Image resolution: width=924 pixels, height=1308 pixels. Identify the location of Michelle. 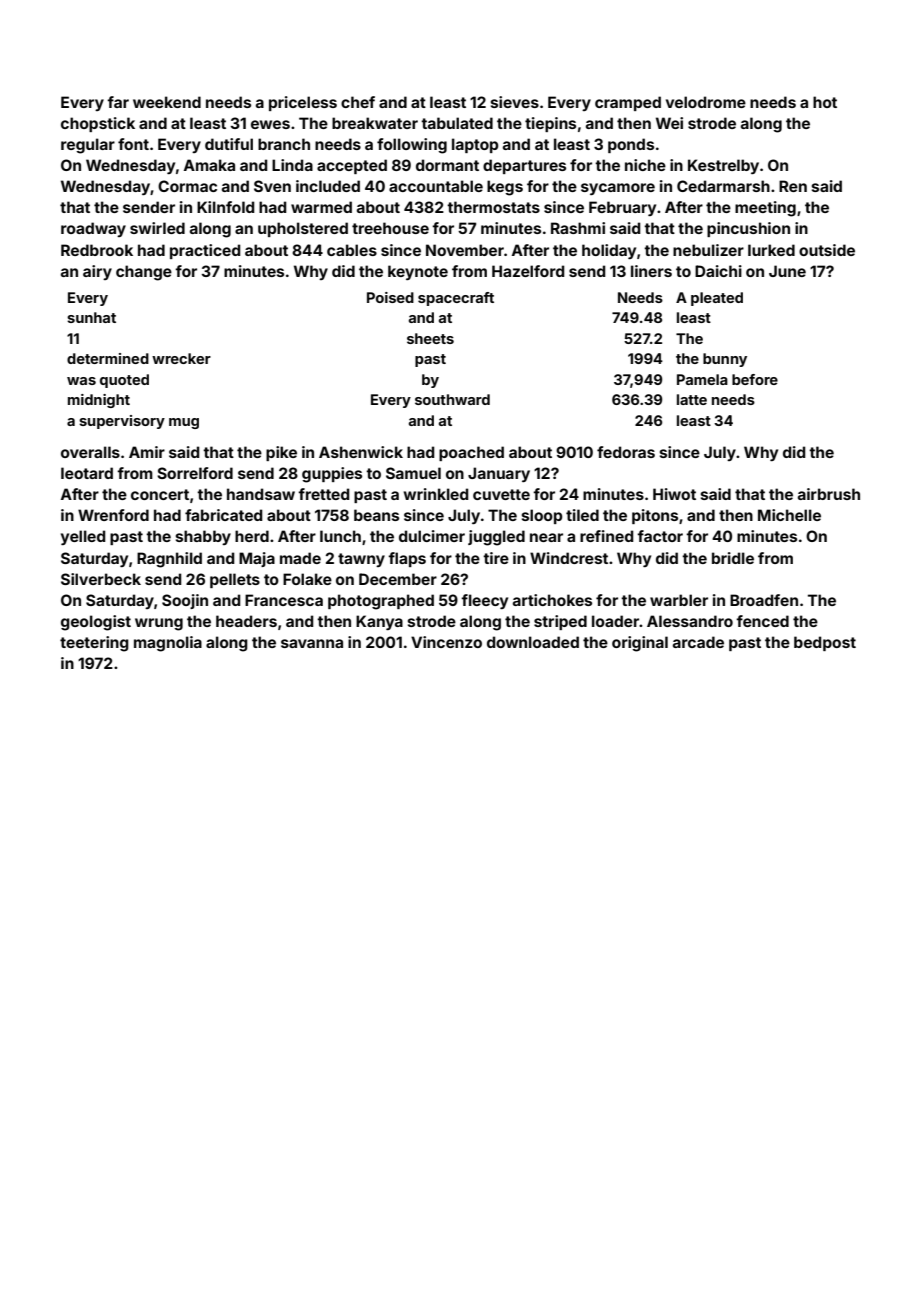
(789, 515).
